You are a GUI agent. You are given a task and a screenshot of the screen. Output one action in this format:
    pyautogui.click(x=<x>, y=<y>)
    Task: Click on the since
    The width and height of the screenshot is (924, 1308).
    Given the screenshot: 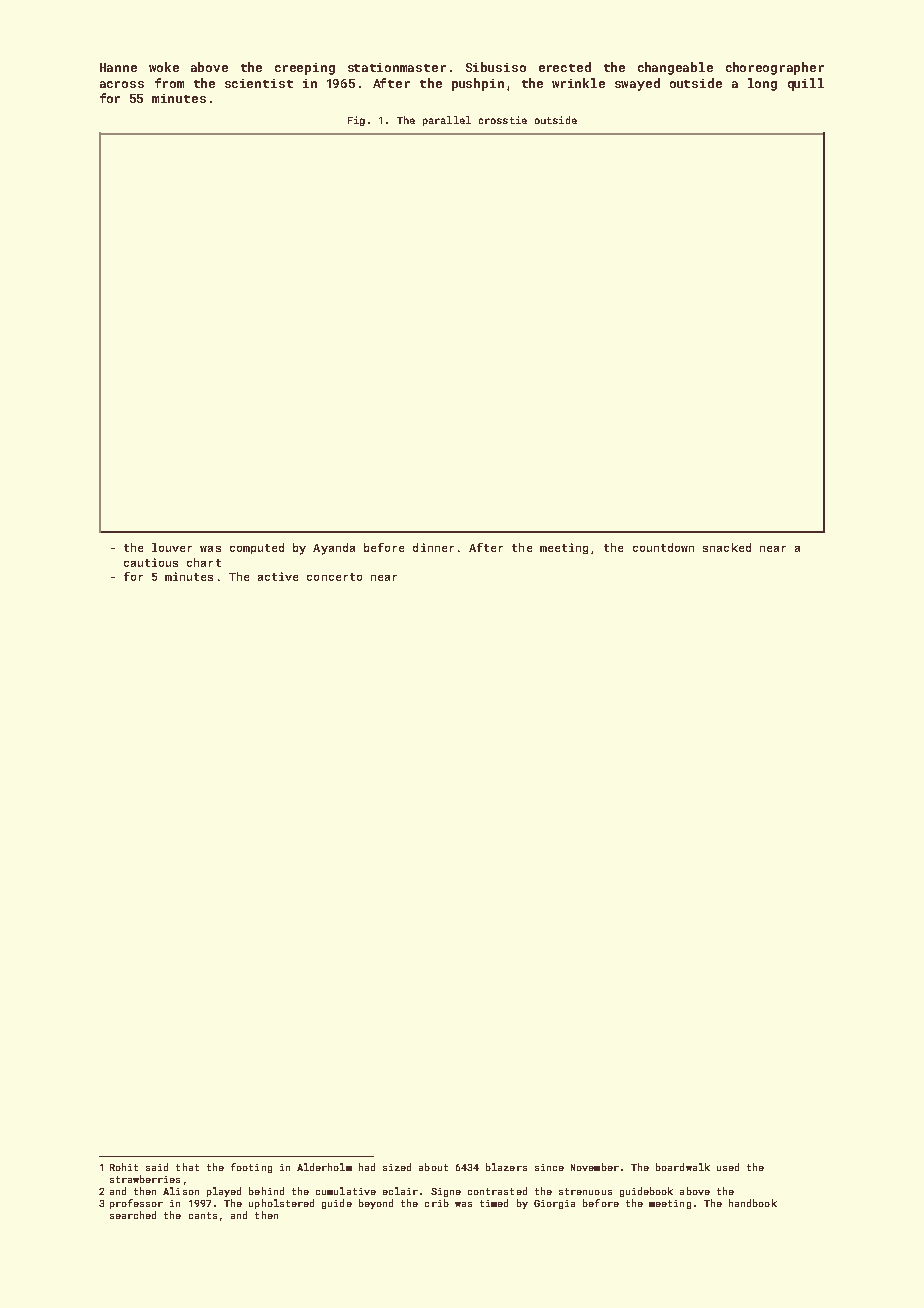 What is the action you would take?
    pyautogui.click(x=549, y=1167)
